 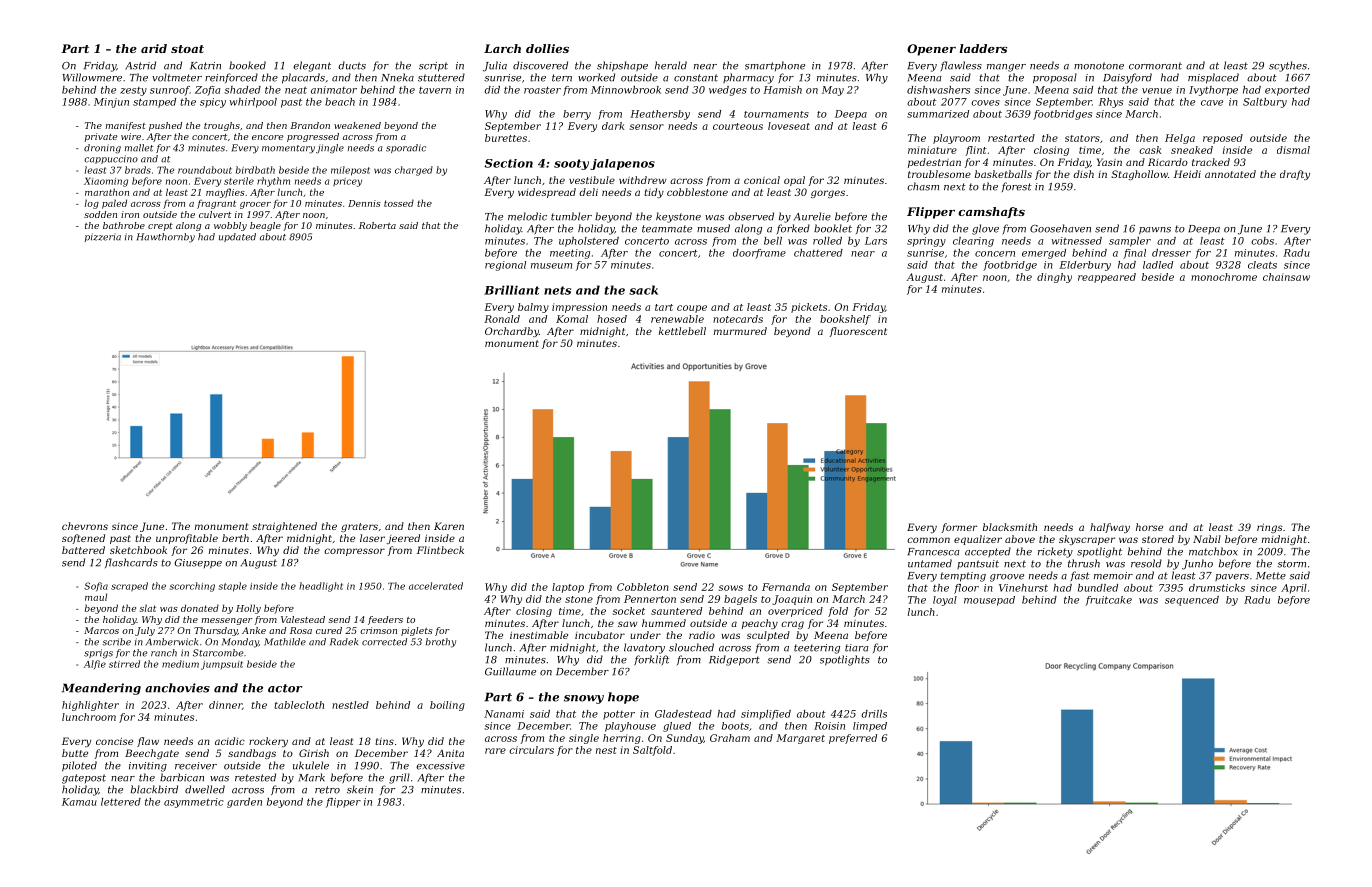 What do you see at coordinates (352, 65) in the page?
I see `ducts` at bounding box center [352, 65].
